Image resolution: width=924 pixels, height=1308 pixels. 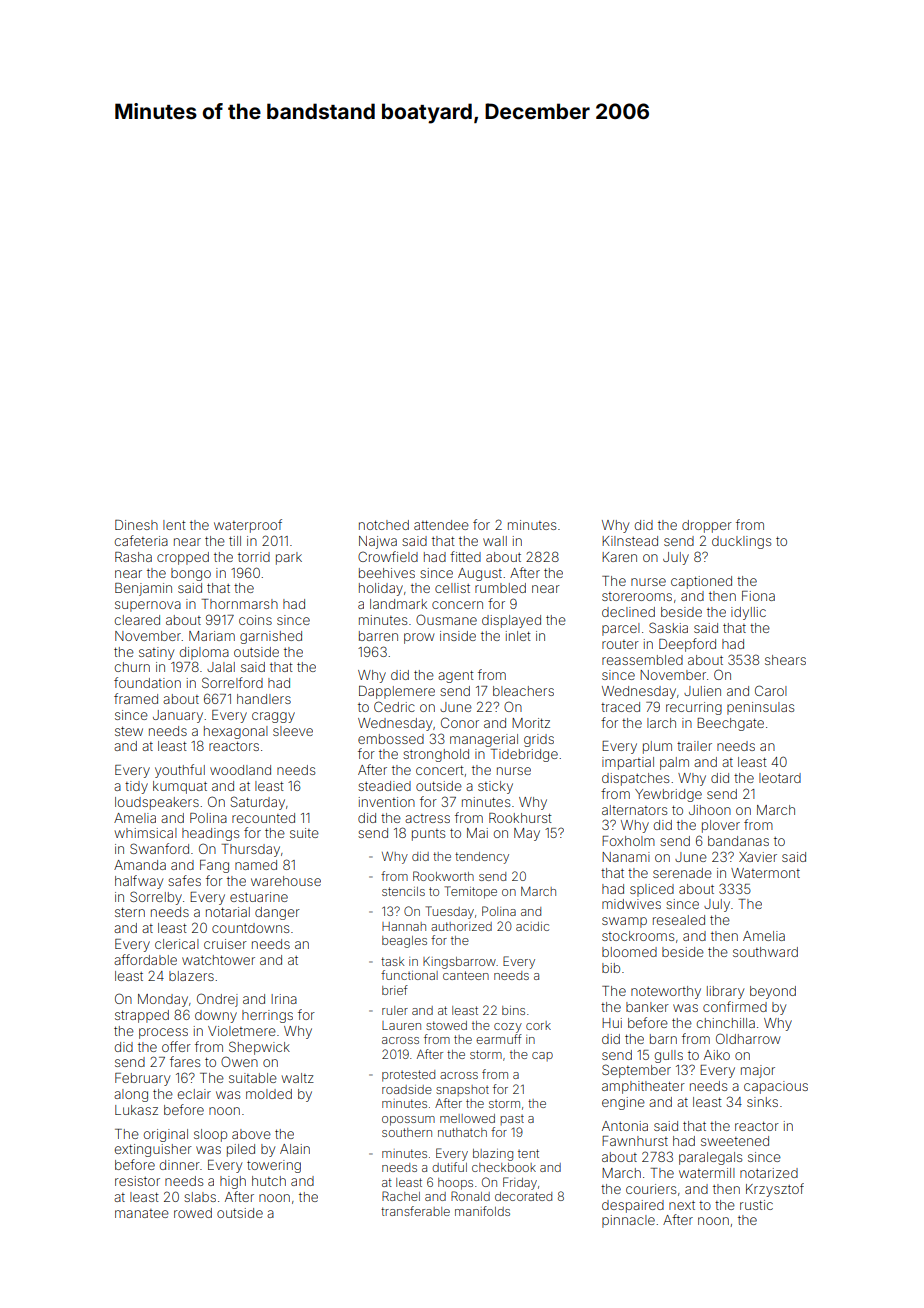 What do you see at coordinates (284, 999) in the page?
I see `Irina` at bounding box center [284, 999].
